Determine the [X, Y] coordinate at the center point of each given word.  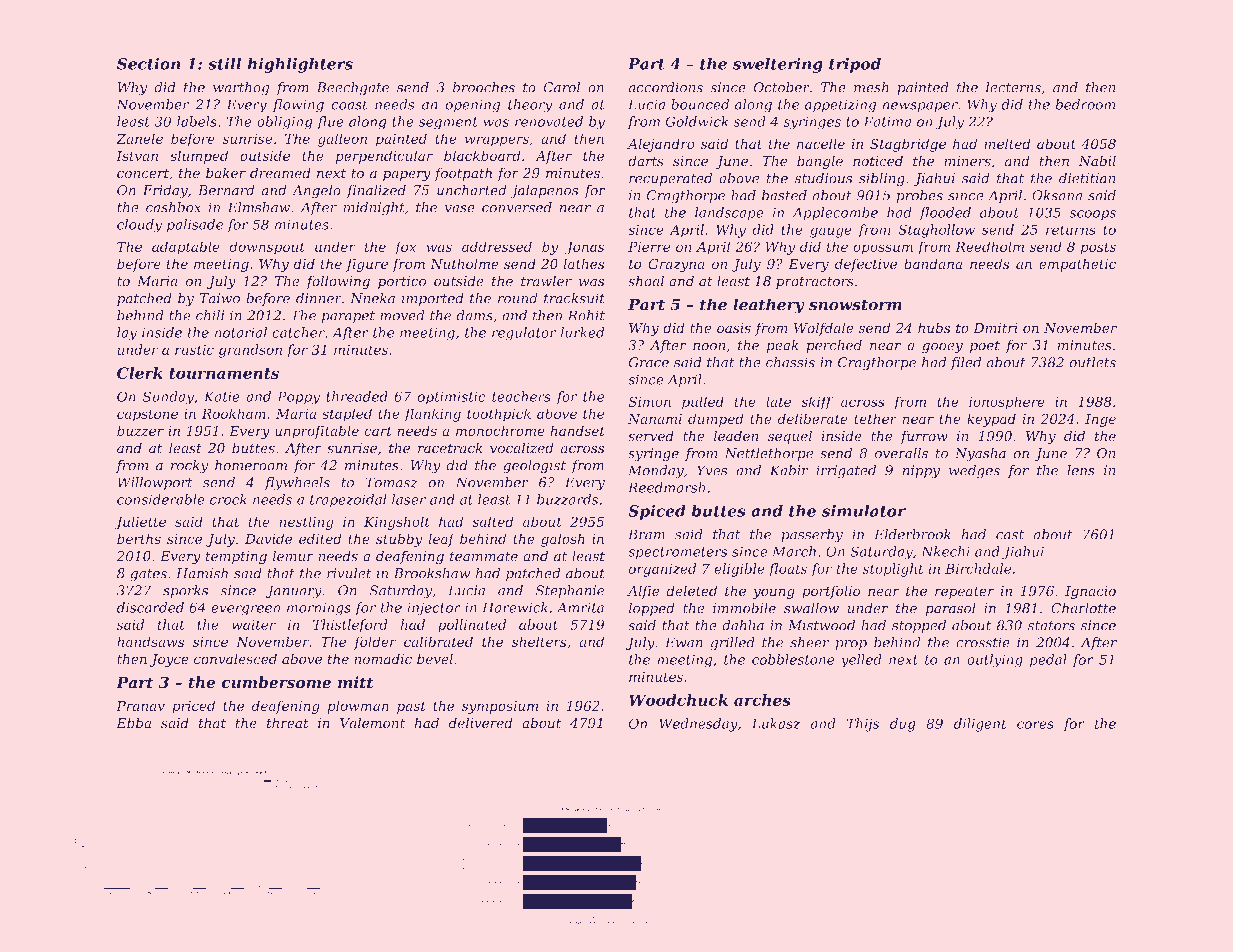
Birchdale [978, 568]
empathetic [1077, 265]
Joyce [169, 660]
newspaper [920, 107]
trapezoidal [348, 500]
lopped [651, 609]
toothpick [499, 415]
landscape [729, 213]
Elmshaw [259, 207]
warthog [241, 88]
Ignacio [1090, 592]
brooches [484, 87]
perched [834, 346]
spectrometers [677, 553]
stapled [347, 415]
